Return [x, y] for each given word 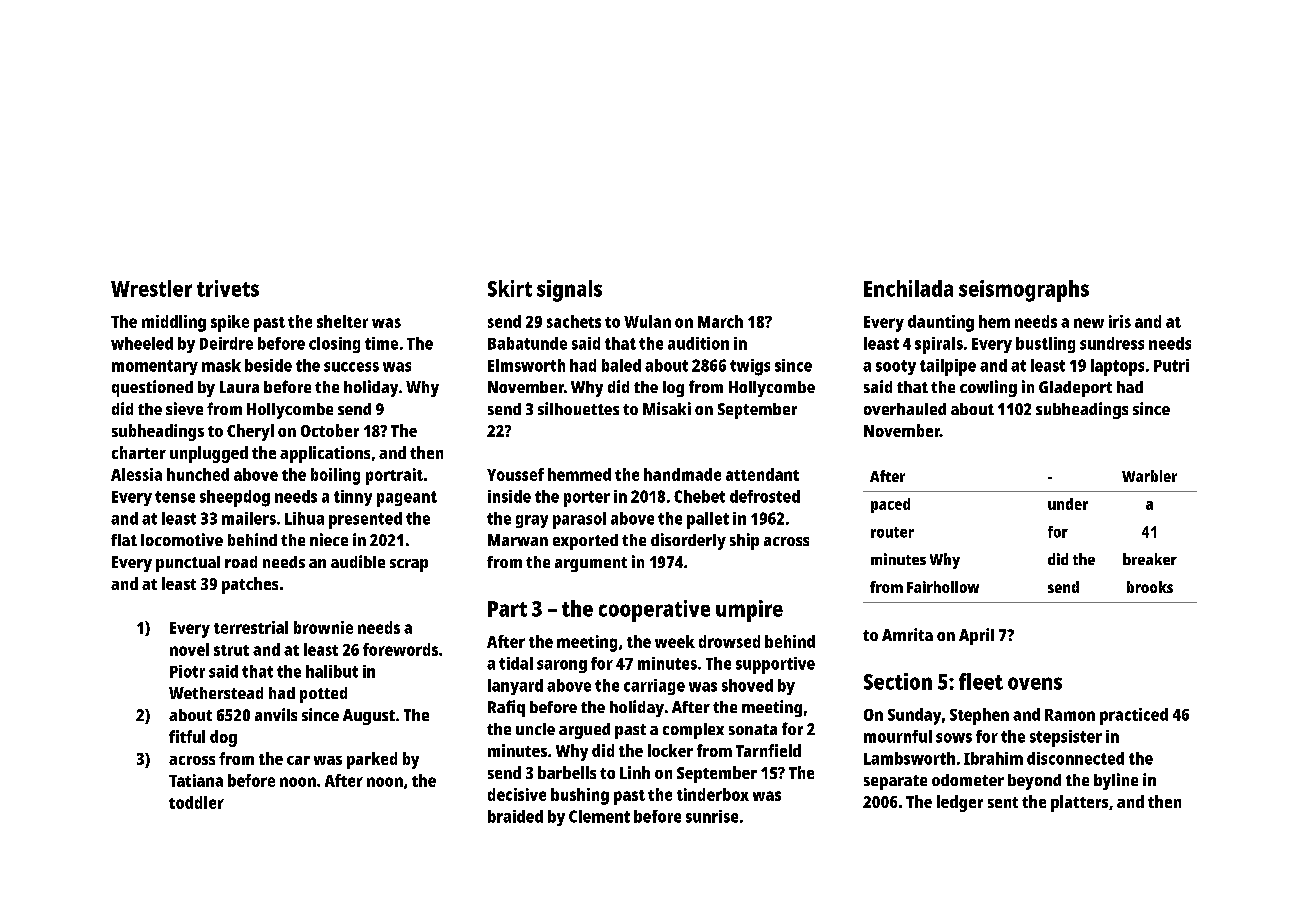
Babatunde [527, 343]
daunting [941, 323]
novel [189, 649]
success [351, 367]
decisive [517, 794]
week [675, 641]
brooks [1150, 587]
